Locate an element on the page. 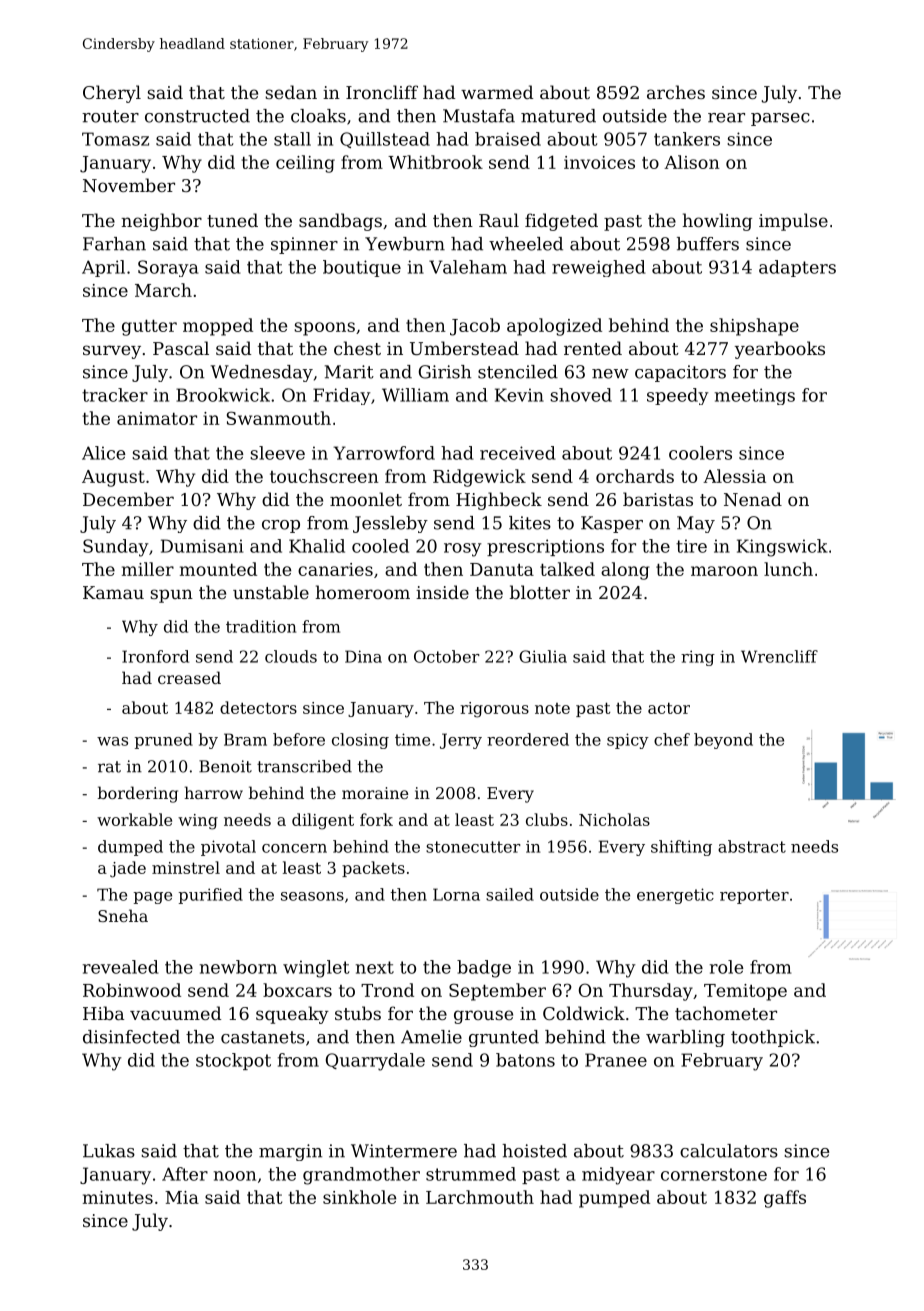  Farhan is located at coordinates (114, 244).
